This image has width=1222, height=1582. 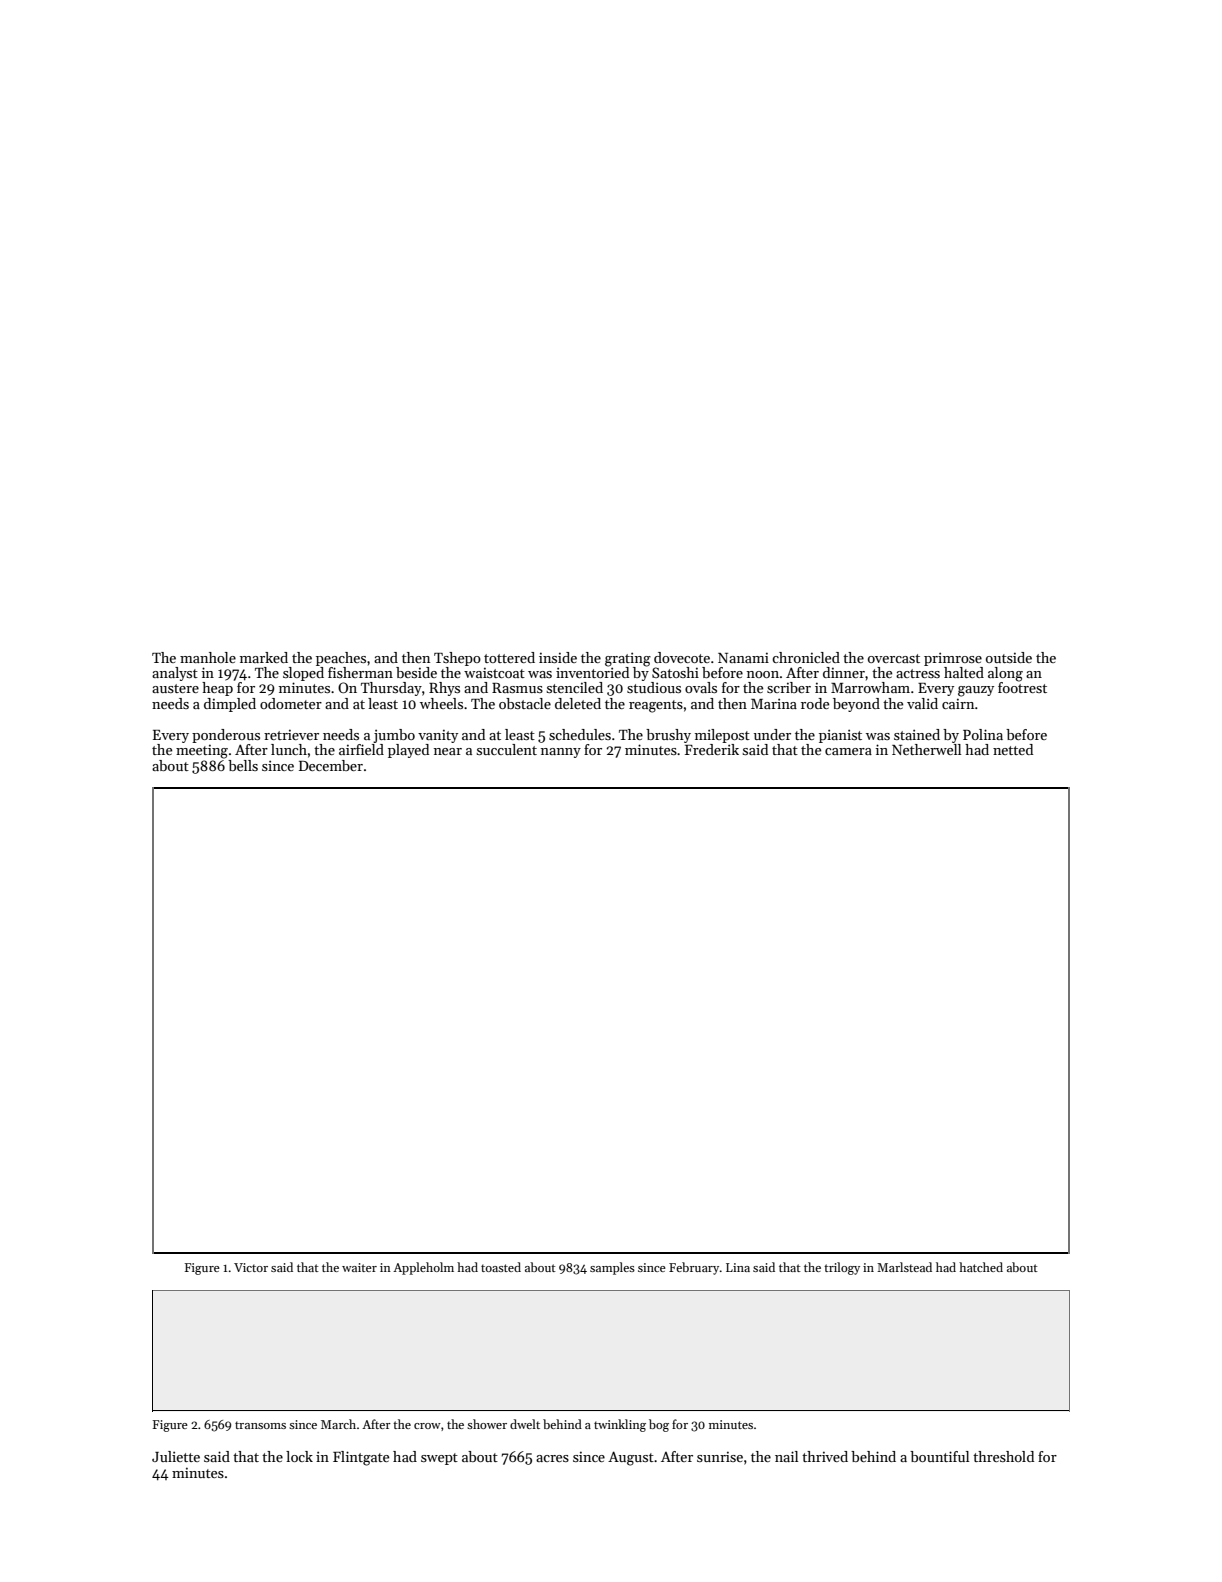 I want to click on February, so click(x=694, y=1268).
